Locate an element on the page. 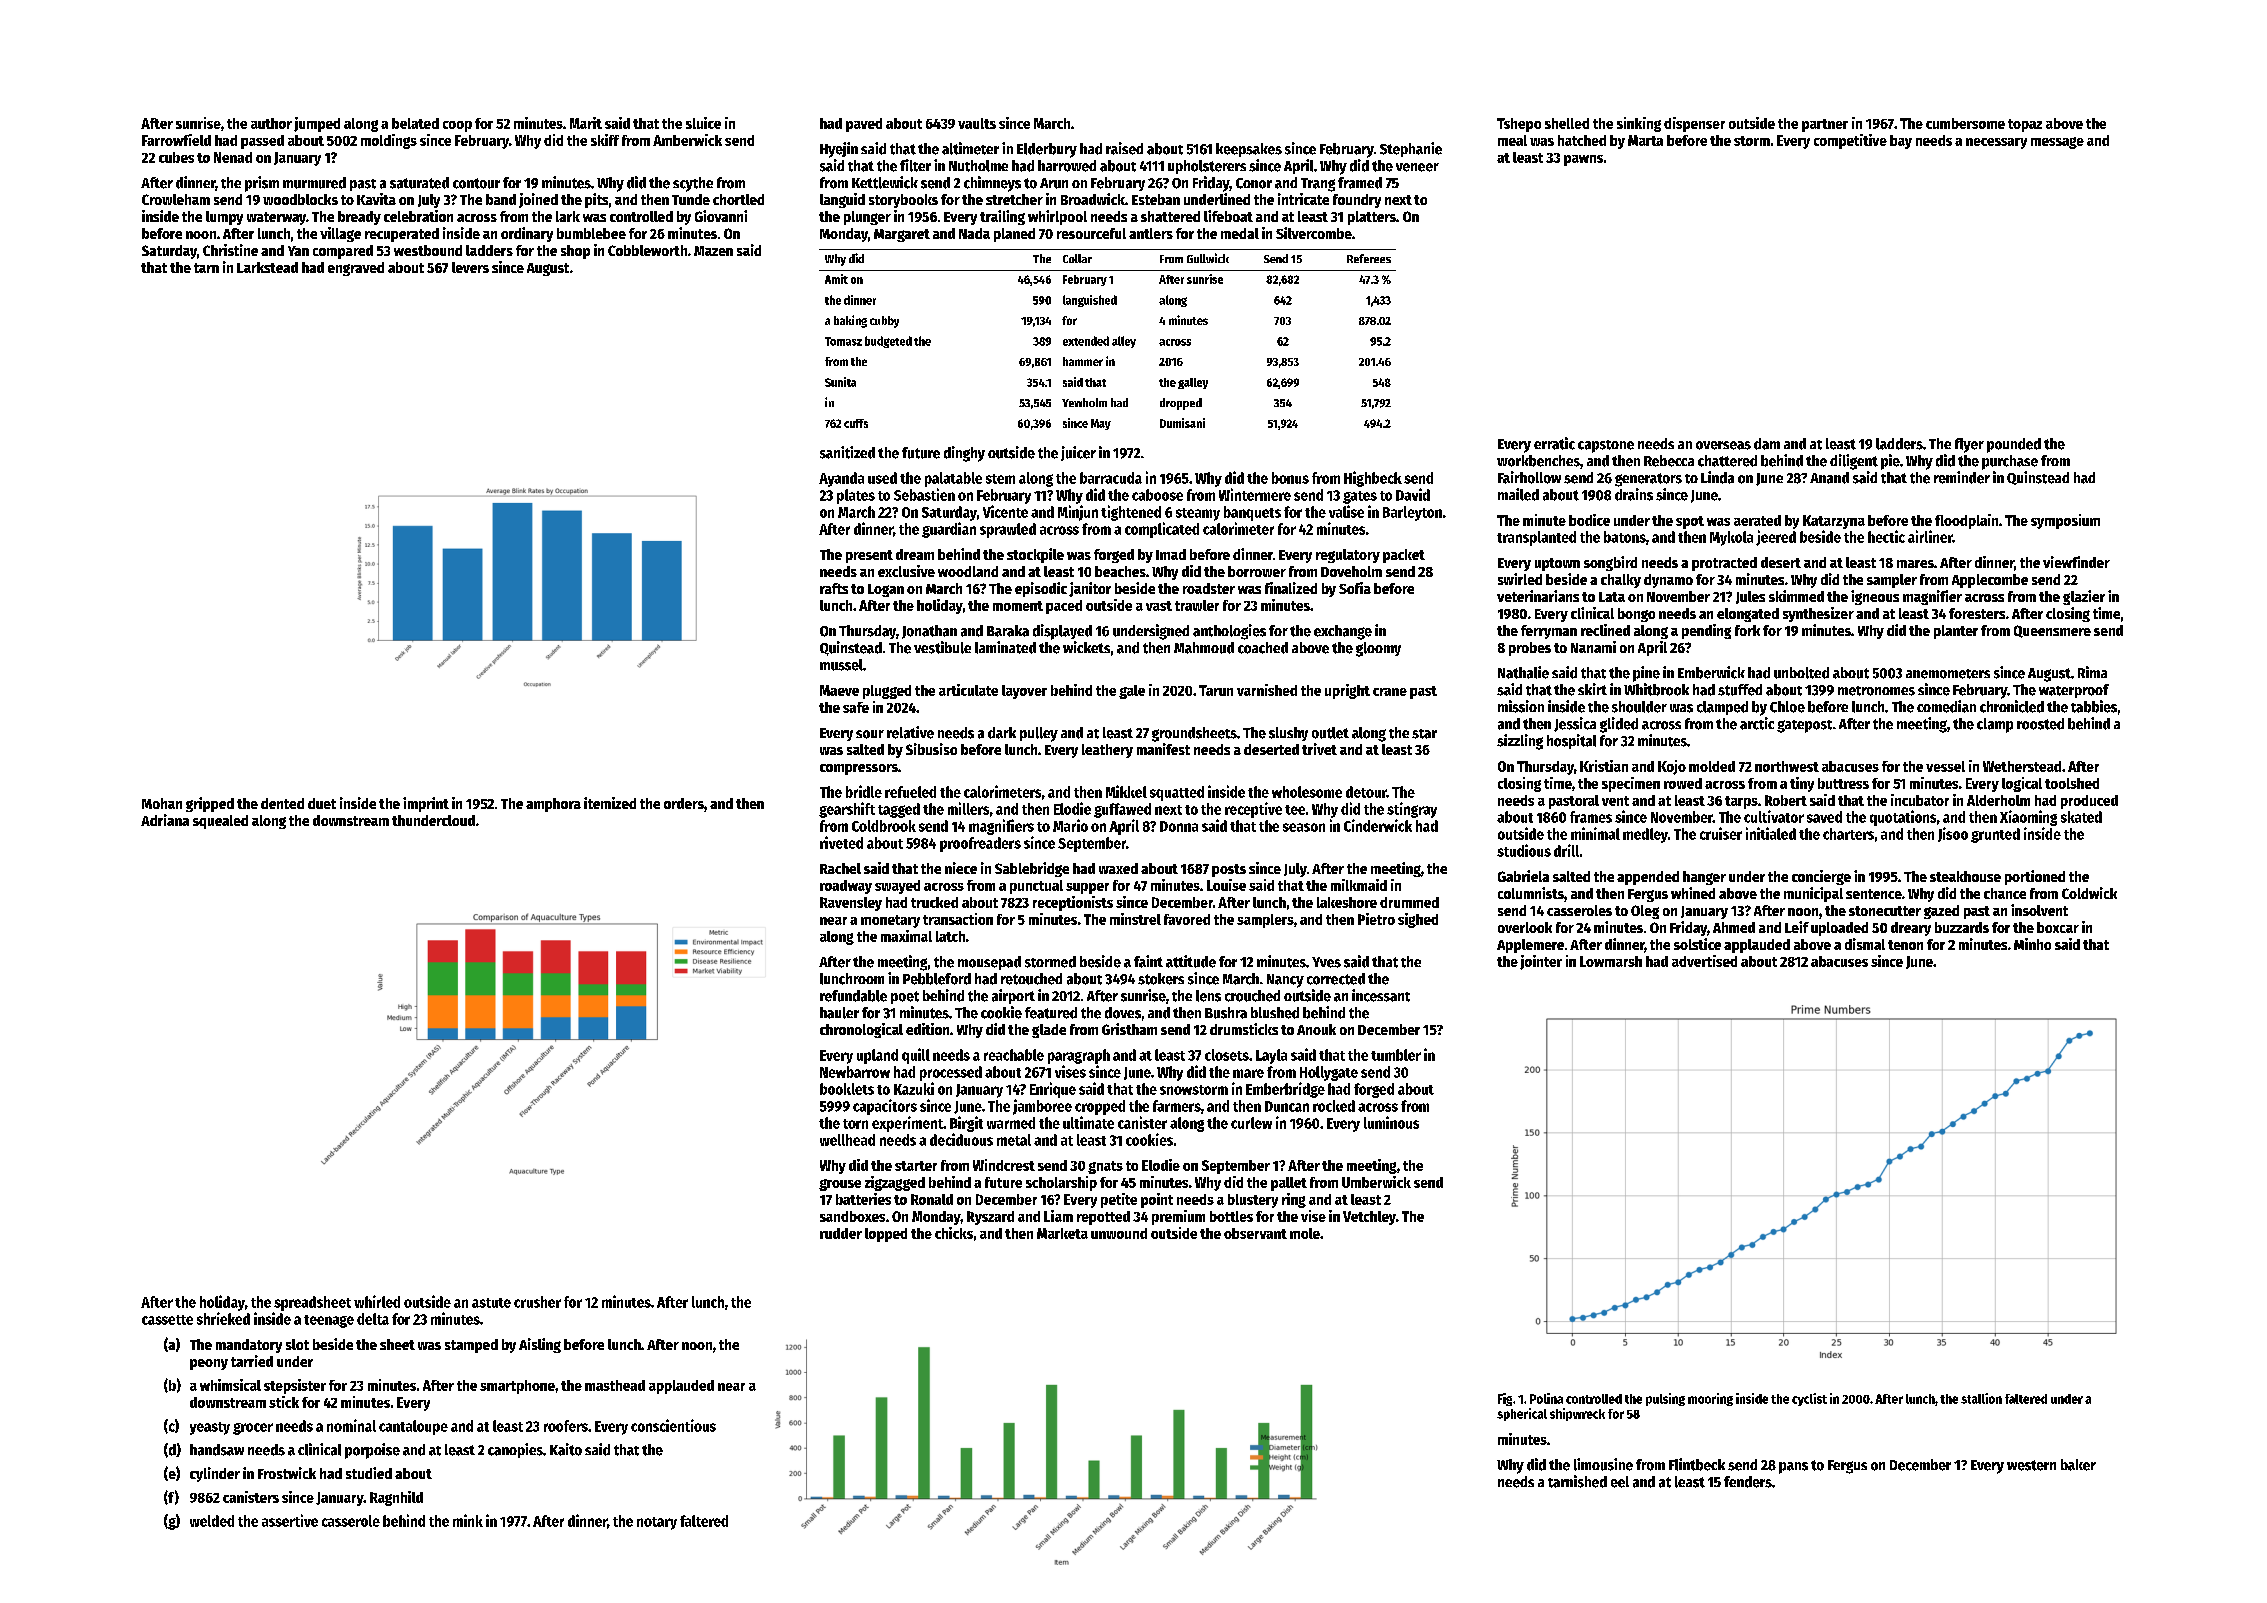  mink is located at coordinates (468, 1520).
